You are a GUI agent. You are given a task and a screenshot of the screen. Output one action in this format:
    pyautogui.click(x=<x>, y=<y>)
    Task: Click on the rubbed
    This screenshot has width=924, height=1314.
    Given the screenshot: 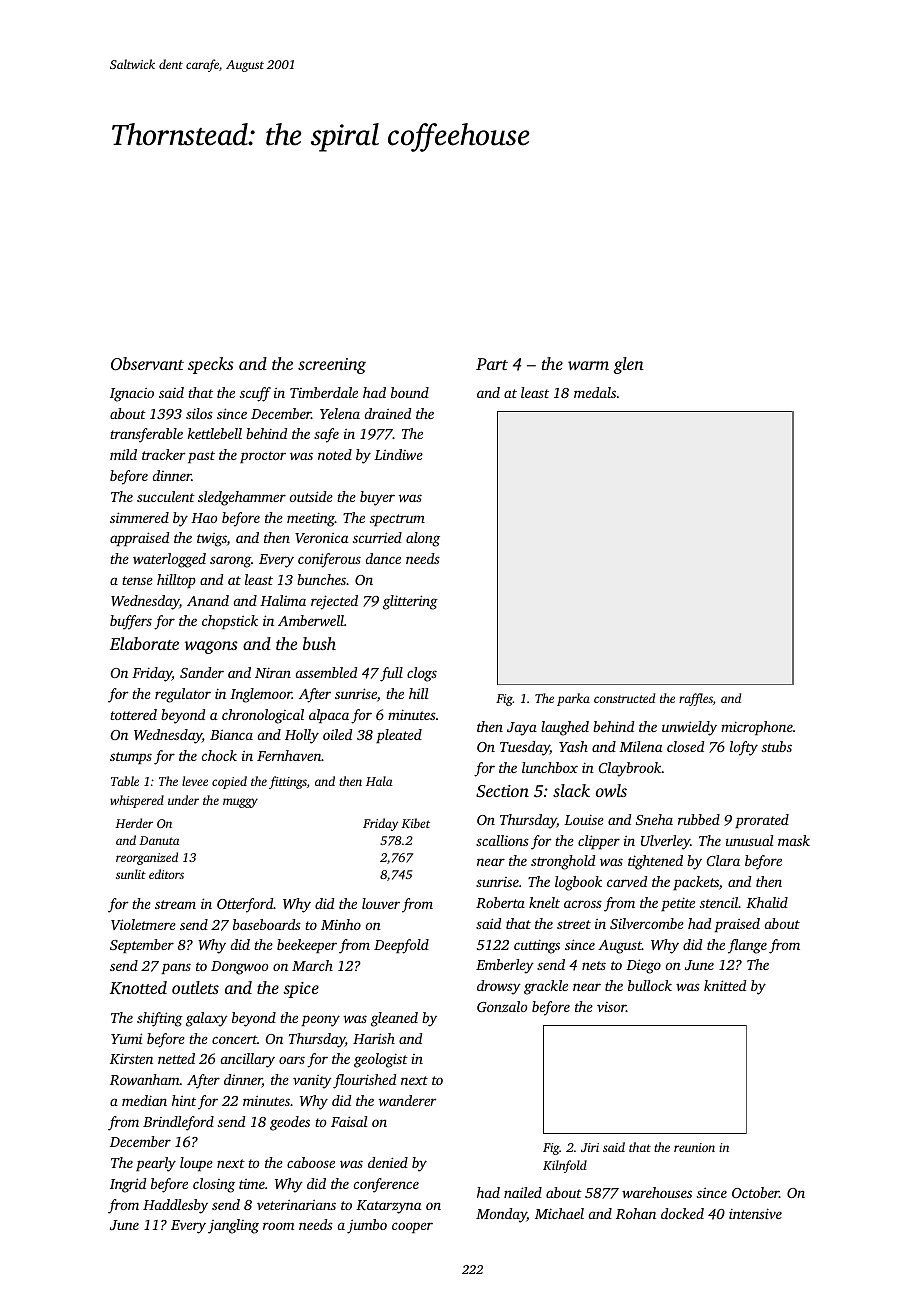 What is the action you would take?
    pyautogui.click(x=699, y=819)
